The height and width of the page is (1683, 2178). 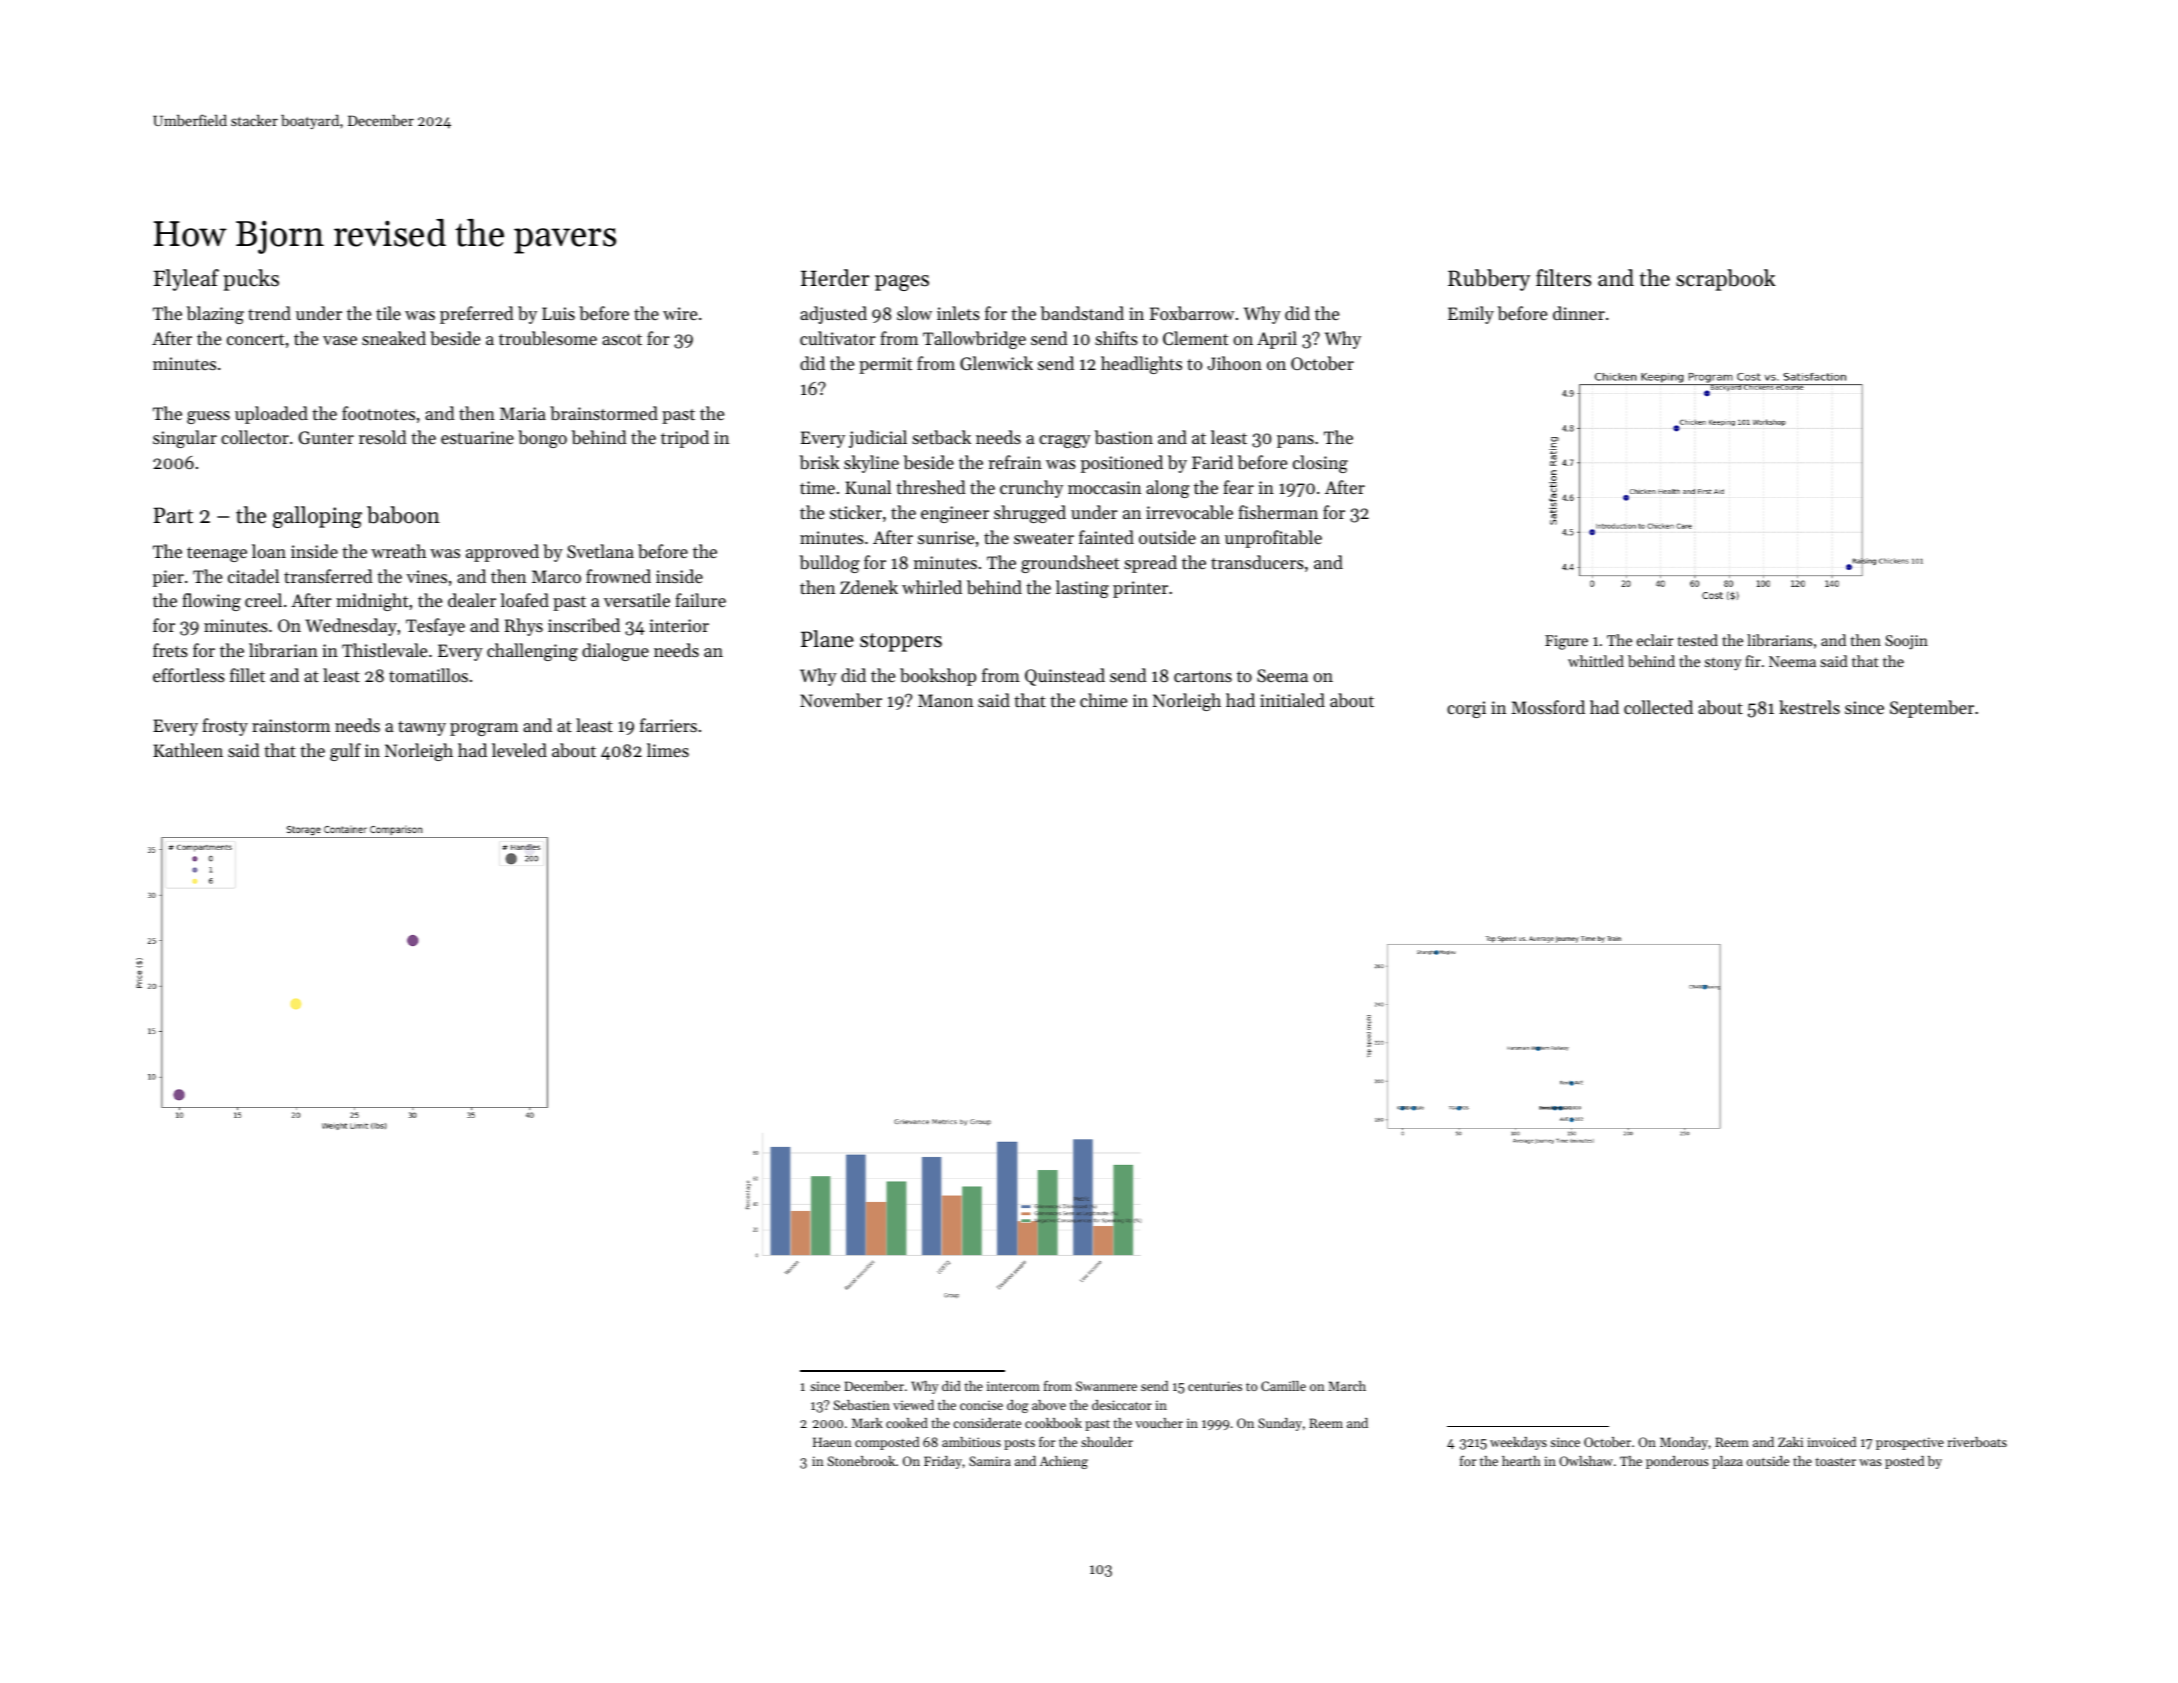 I want to click on Sebastien, so click(x=862, y=1405).
